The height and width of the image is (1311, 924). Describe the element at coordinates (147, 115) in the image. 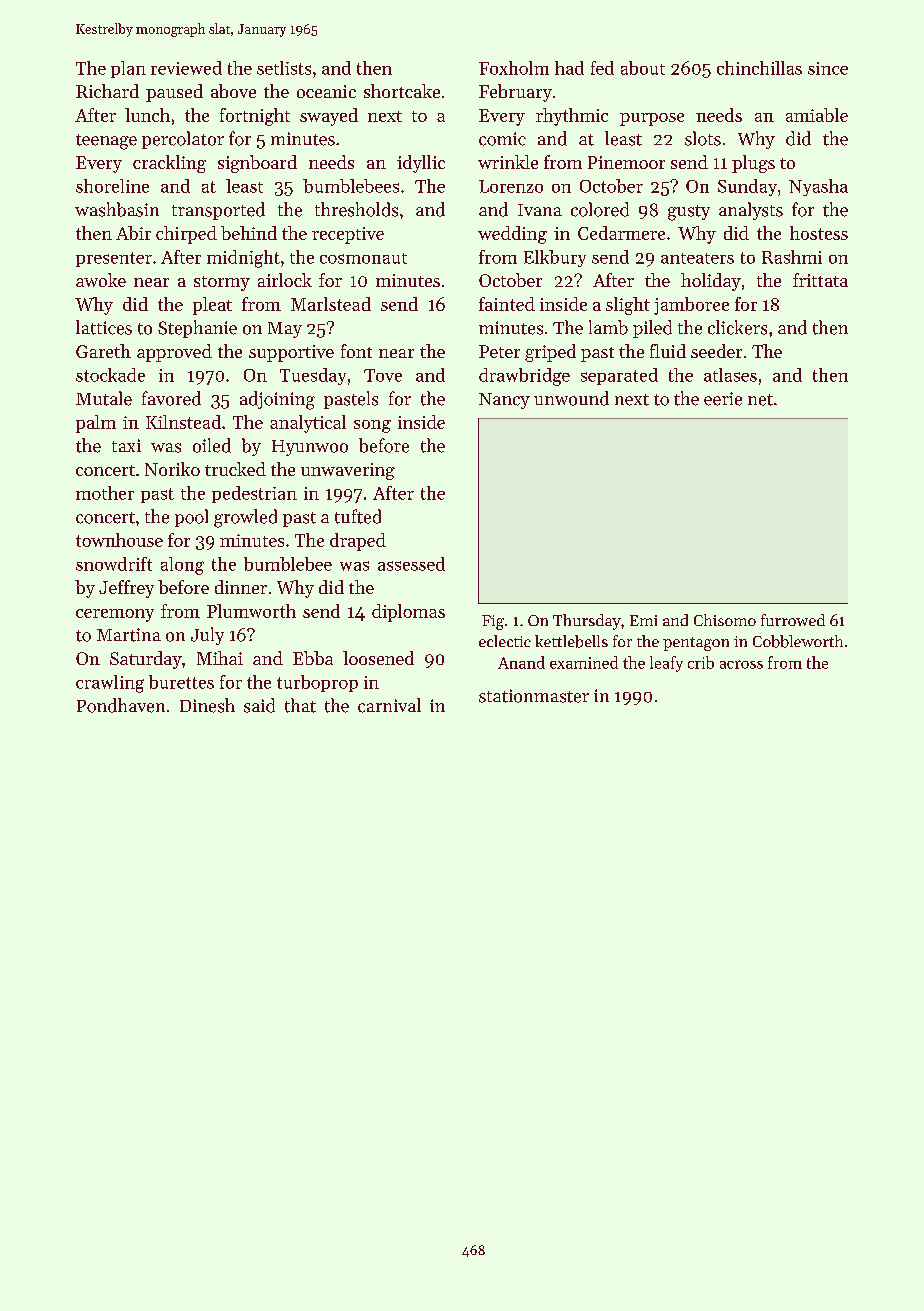

I see `lunch` at that location.
